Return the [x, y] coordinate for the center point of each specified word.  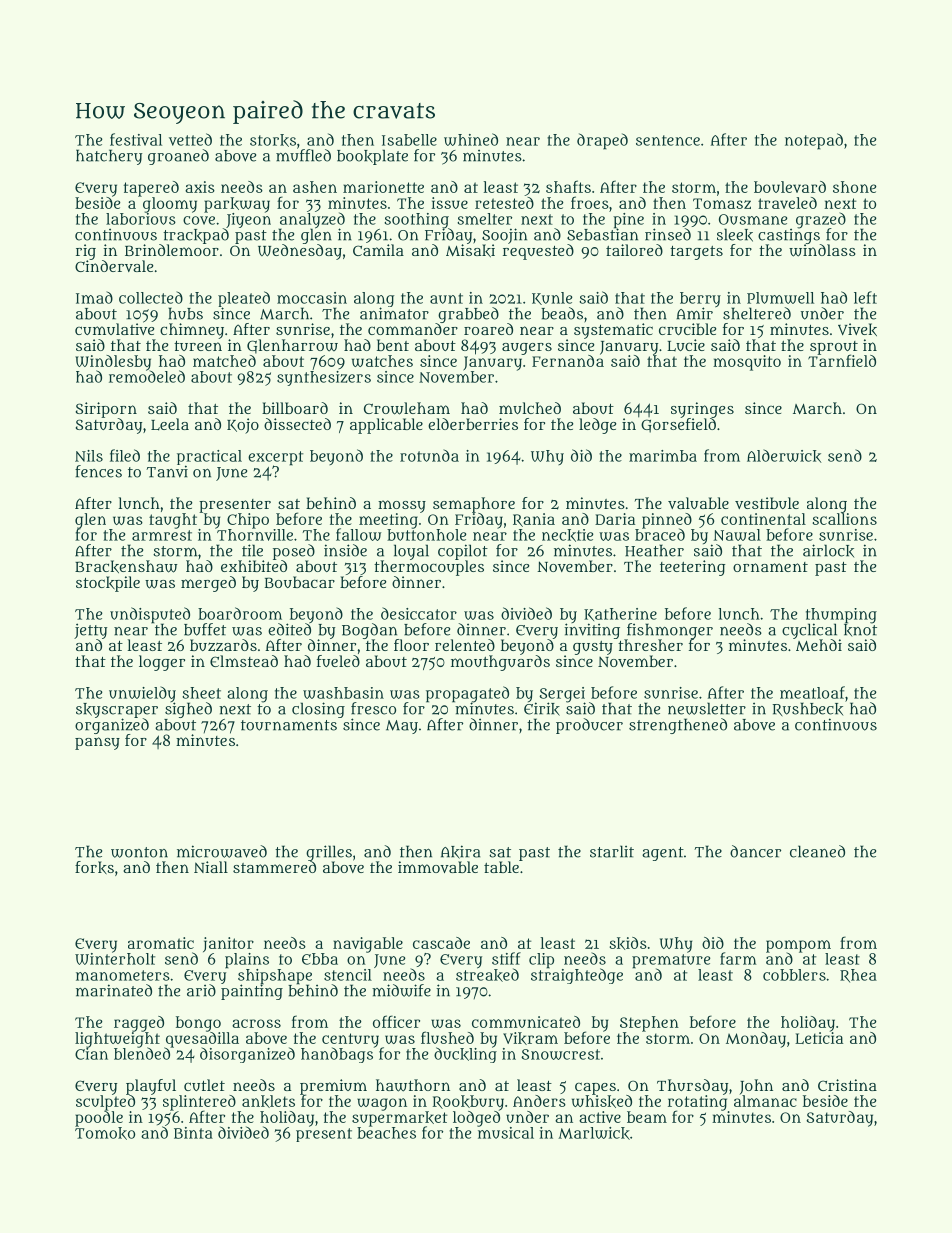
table [501, 867]
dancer [755, 851]
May [402, 727]
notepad [814, 141]
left [865, 297]
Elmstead [244, 661]
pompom [798, 946]
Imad [94, 297]
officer [396, 1021]
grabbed [468, 315]
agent [663, 854]
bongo [198, 1024]
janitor [228, 944]
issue [449, 203]
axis [200, 187]
